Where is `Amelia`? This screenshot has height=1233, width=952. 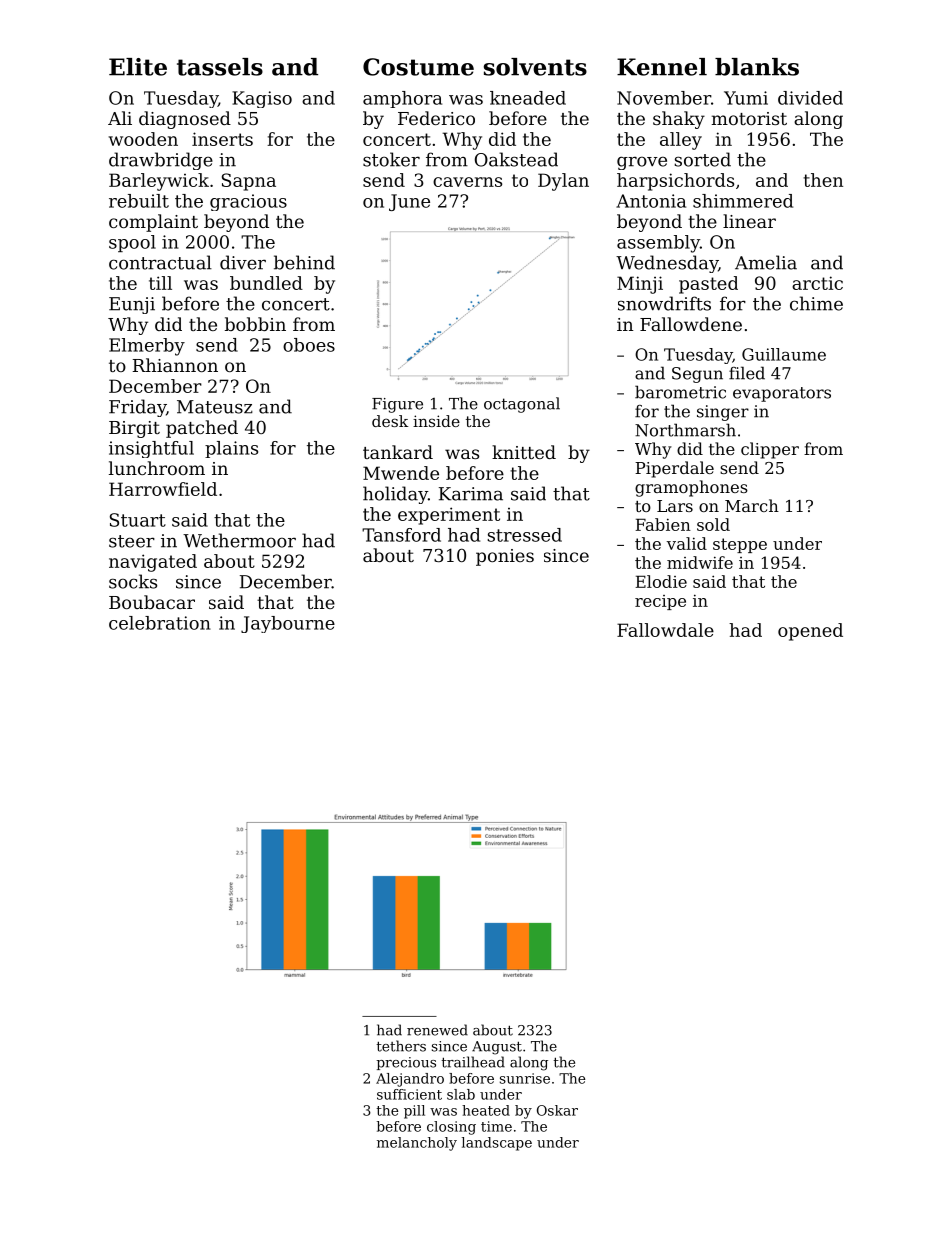
Amelia is located at coordinates (766, 262).
